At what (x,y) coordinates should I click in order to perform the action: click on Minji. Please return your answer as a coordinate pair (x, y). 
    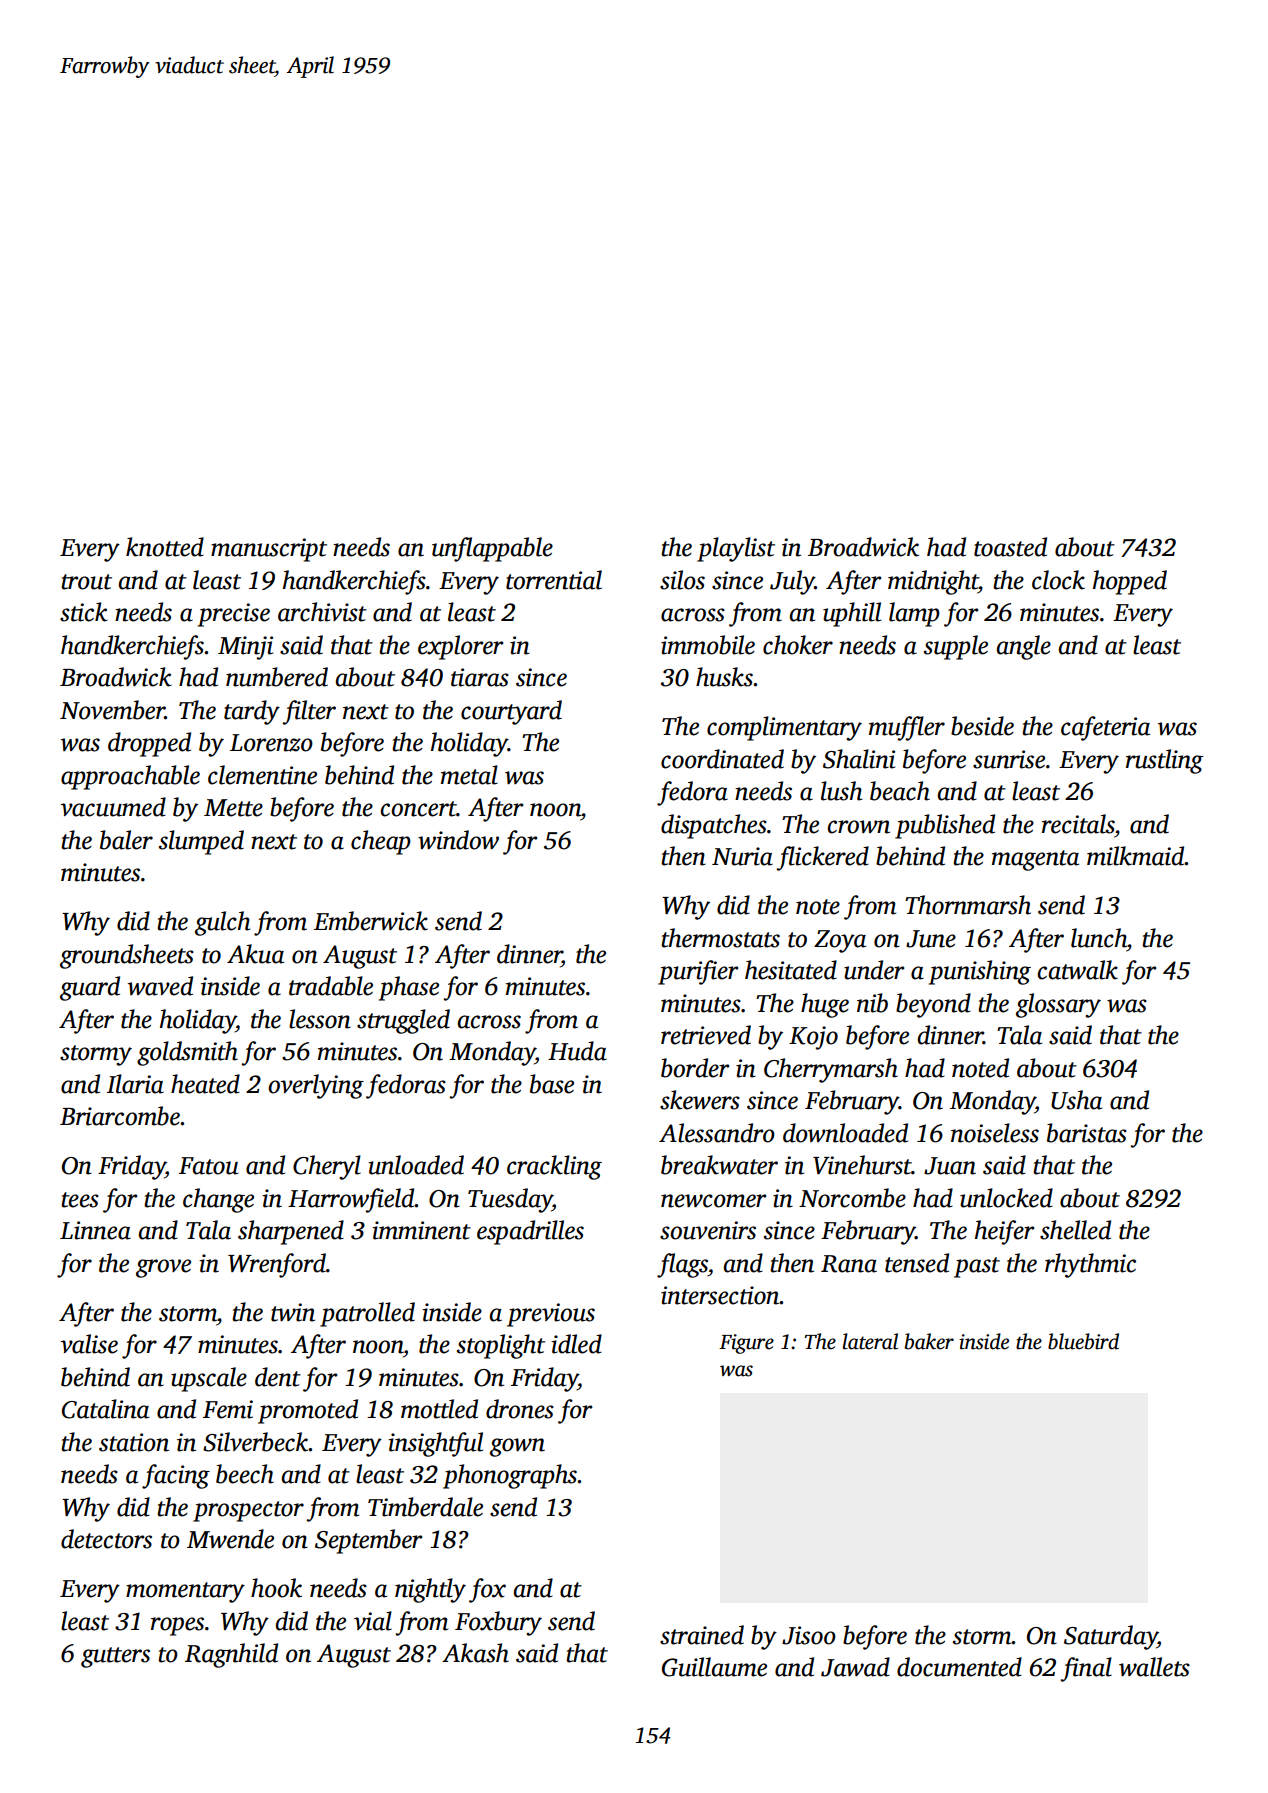
    Looking at the image, I should click on (245, 648).
